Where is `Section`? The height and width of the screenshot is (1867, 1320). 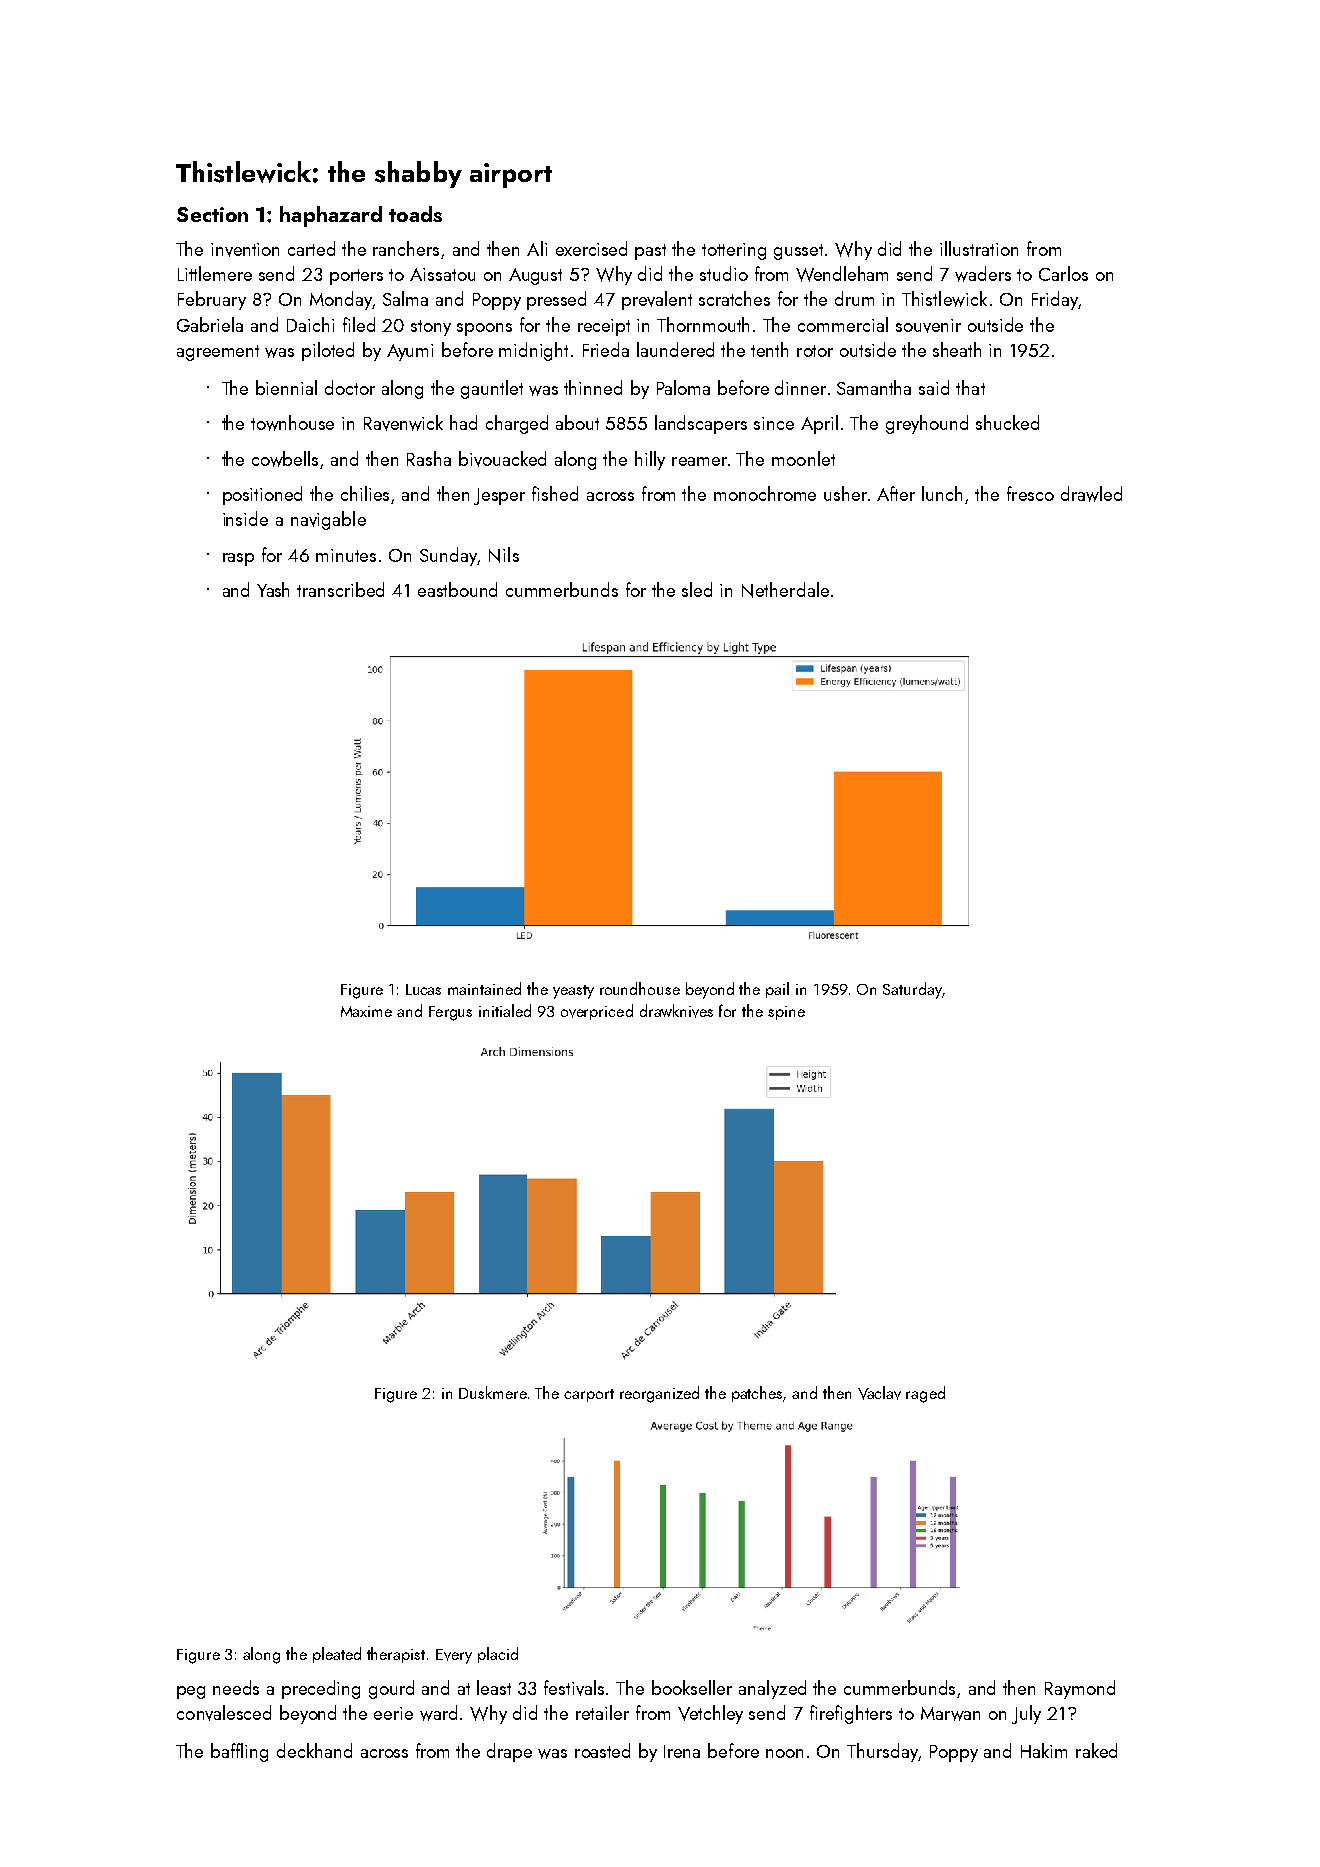
Section is located at coordinates (212, 214).
